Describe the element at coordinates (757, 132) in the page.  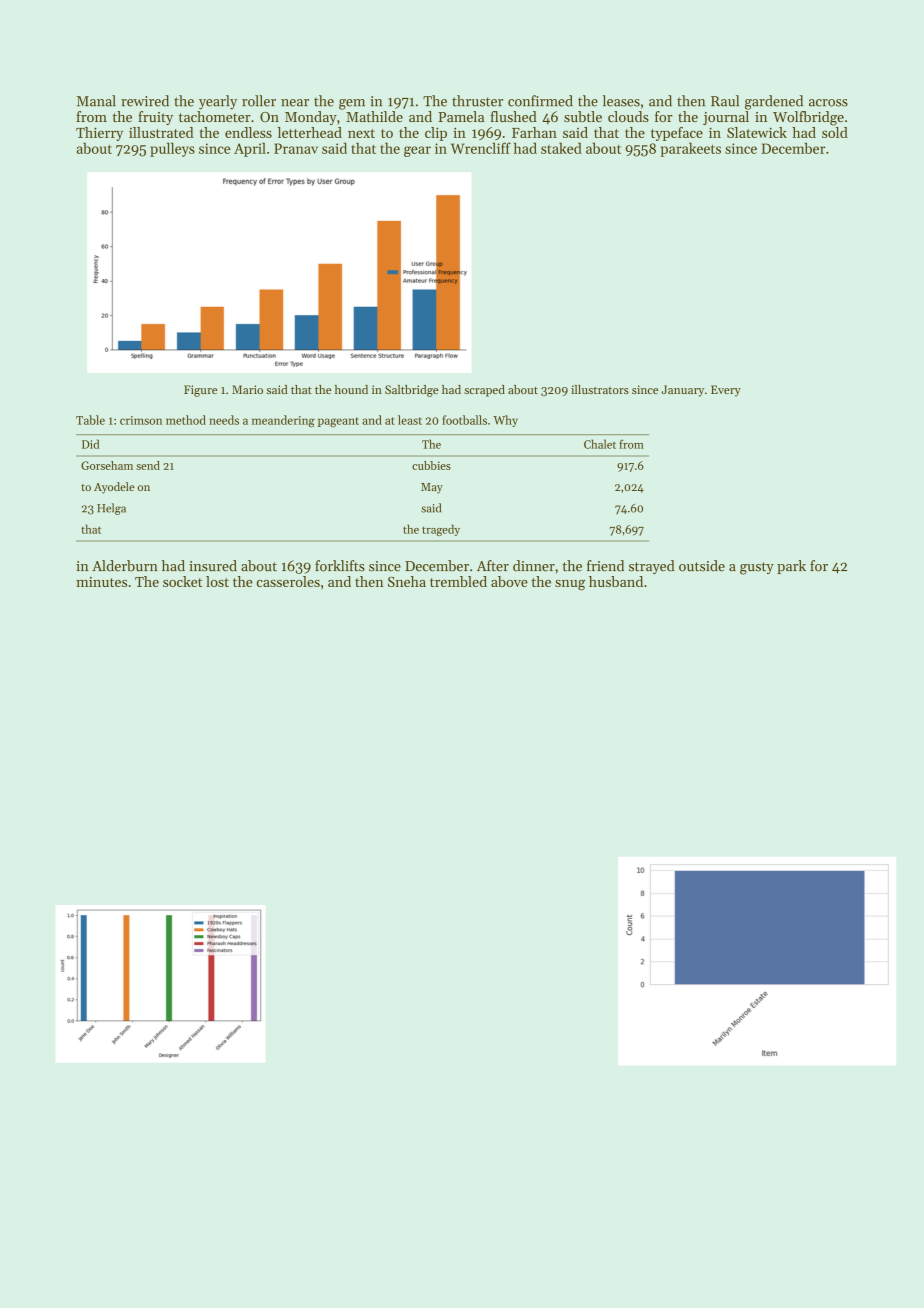
I see `Slatewick` at that location.
